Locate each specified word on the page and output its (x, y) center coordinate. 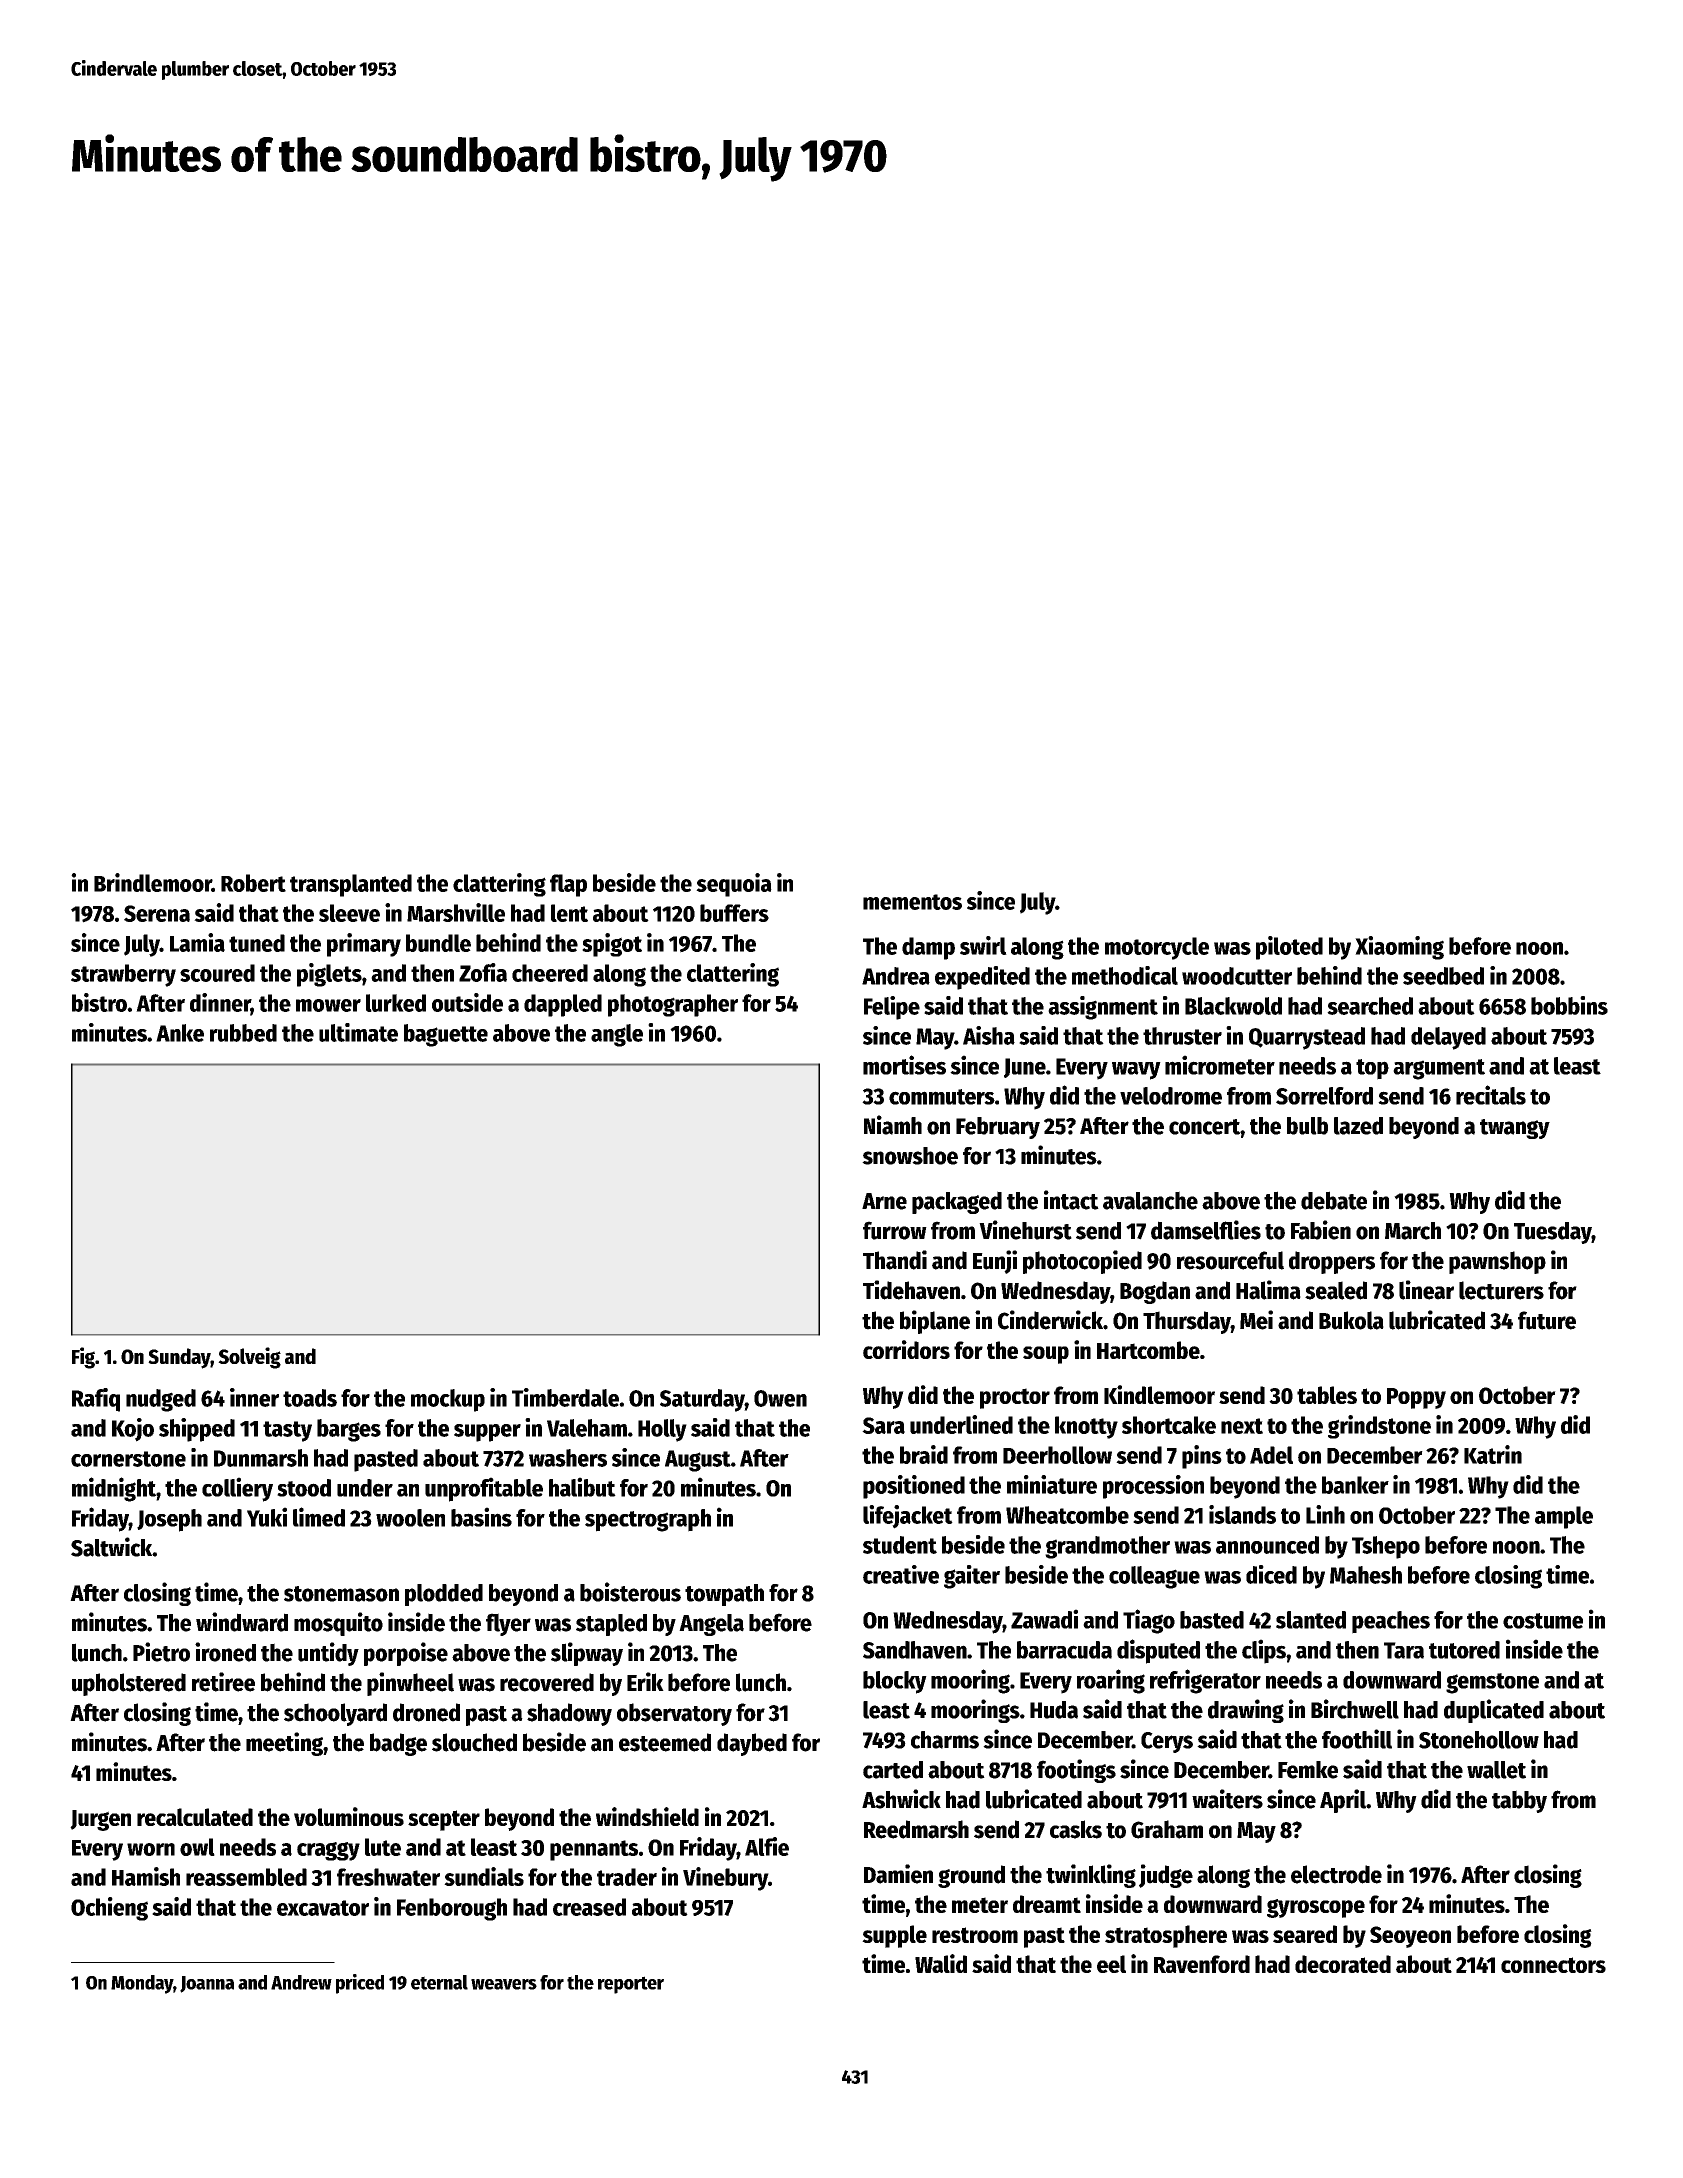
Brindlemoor (153, 882)
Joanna (207, 1984)
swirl (983, 945)
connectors (1553, 1965)
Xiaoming (1399, 948)
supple (894, 1936)
